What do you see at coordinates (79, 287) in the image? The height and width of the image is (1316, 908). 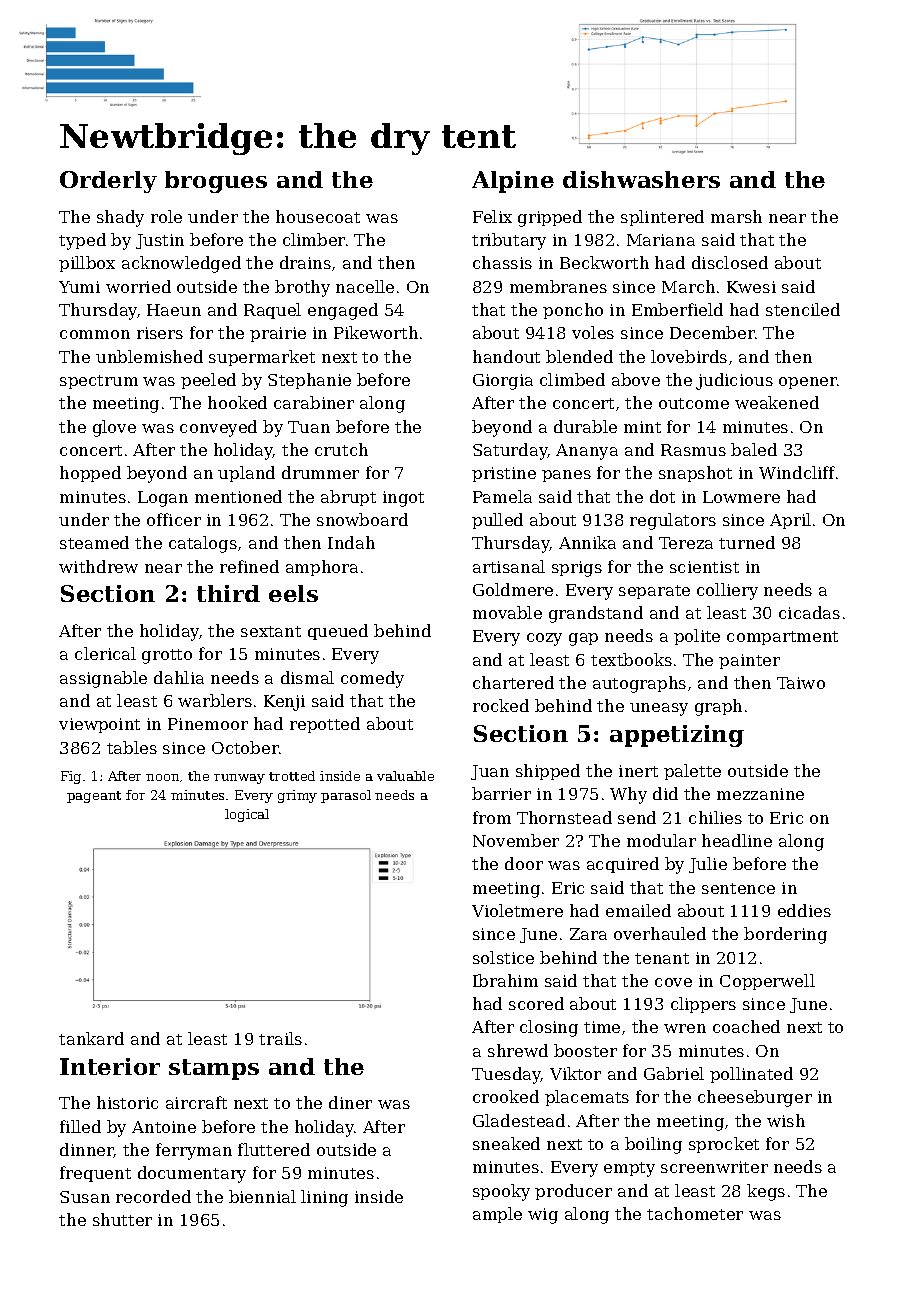 I see `Yumi` at bounding box center [79, 287].
